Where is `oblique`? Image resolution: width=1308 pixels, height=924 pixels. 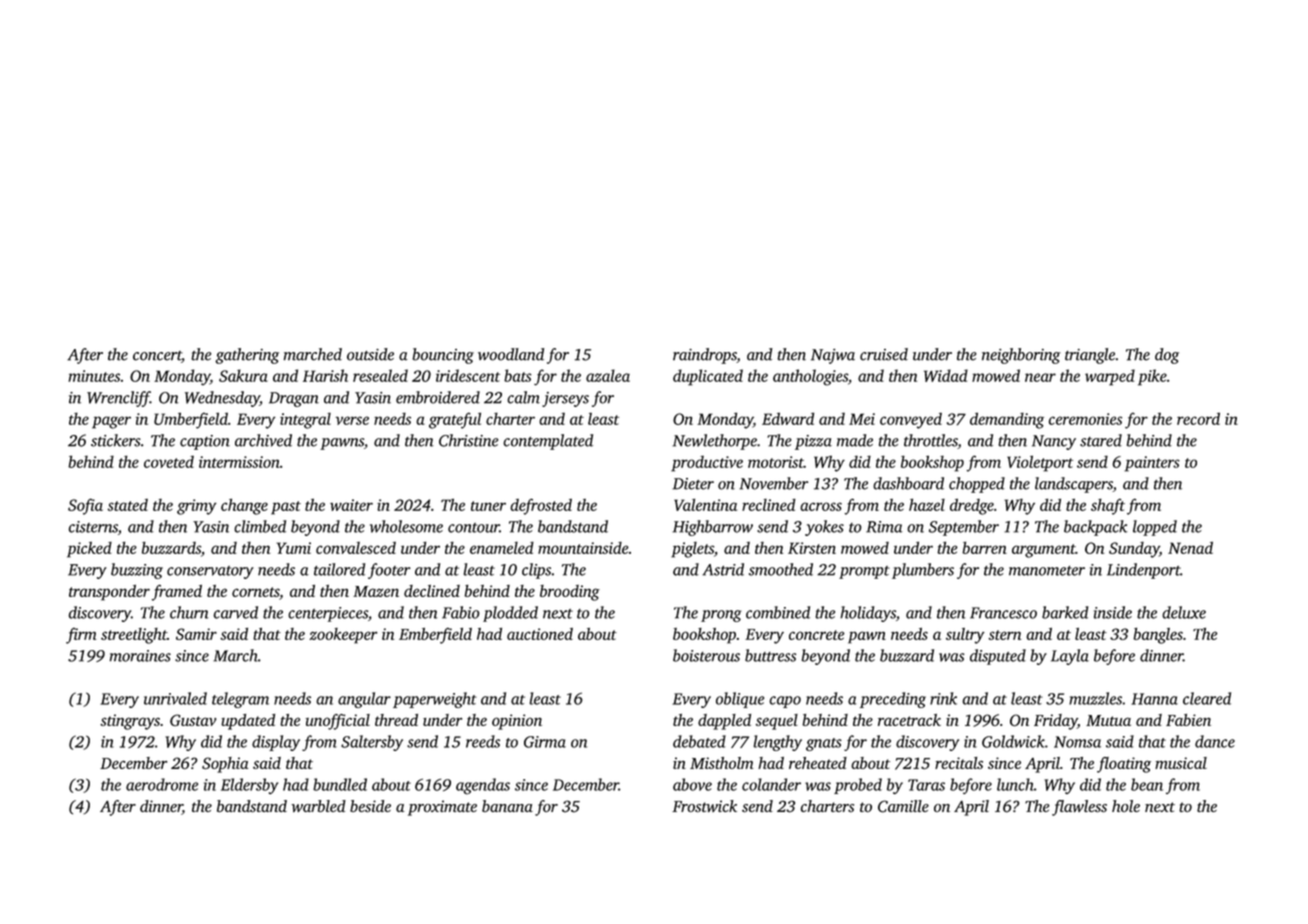 oblique is located at coordinates (740, 700).
